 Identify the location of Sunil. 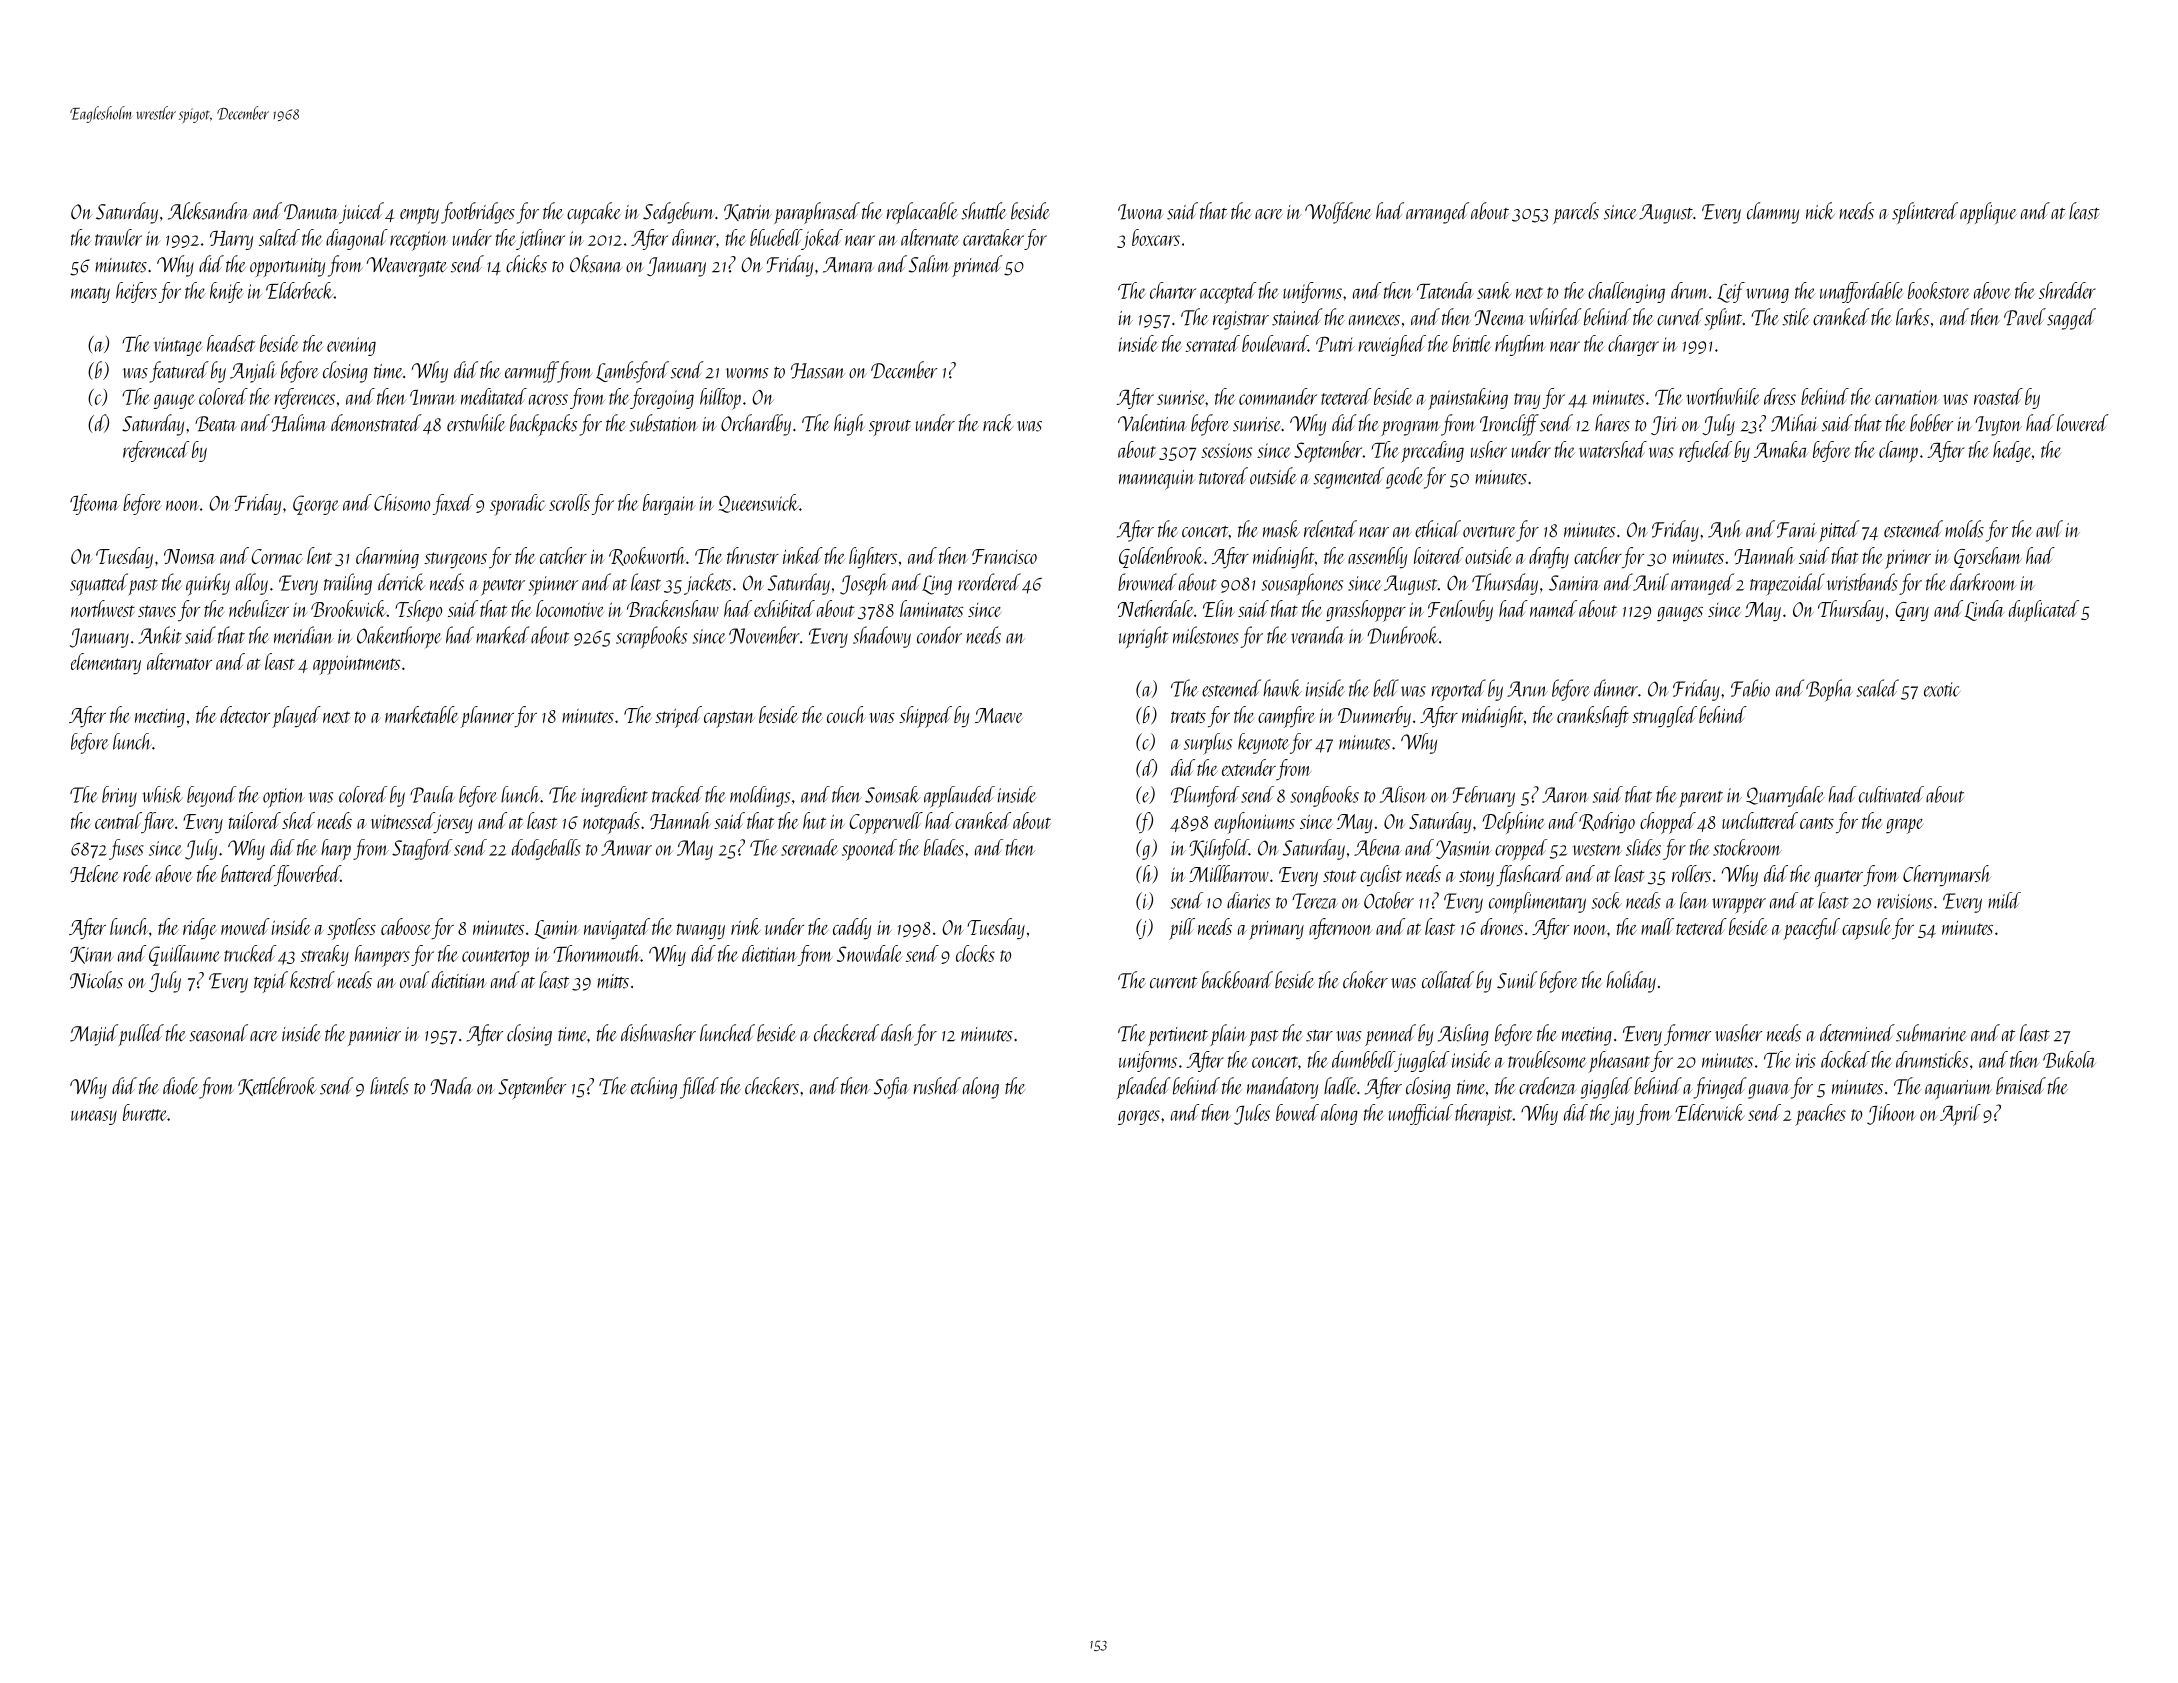
(1517, 980).
